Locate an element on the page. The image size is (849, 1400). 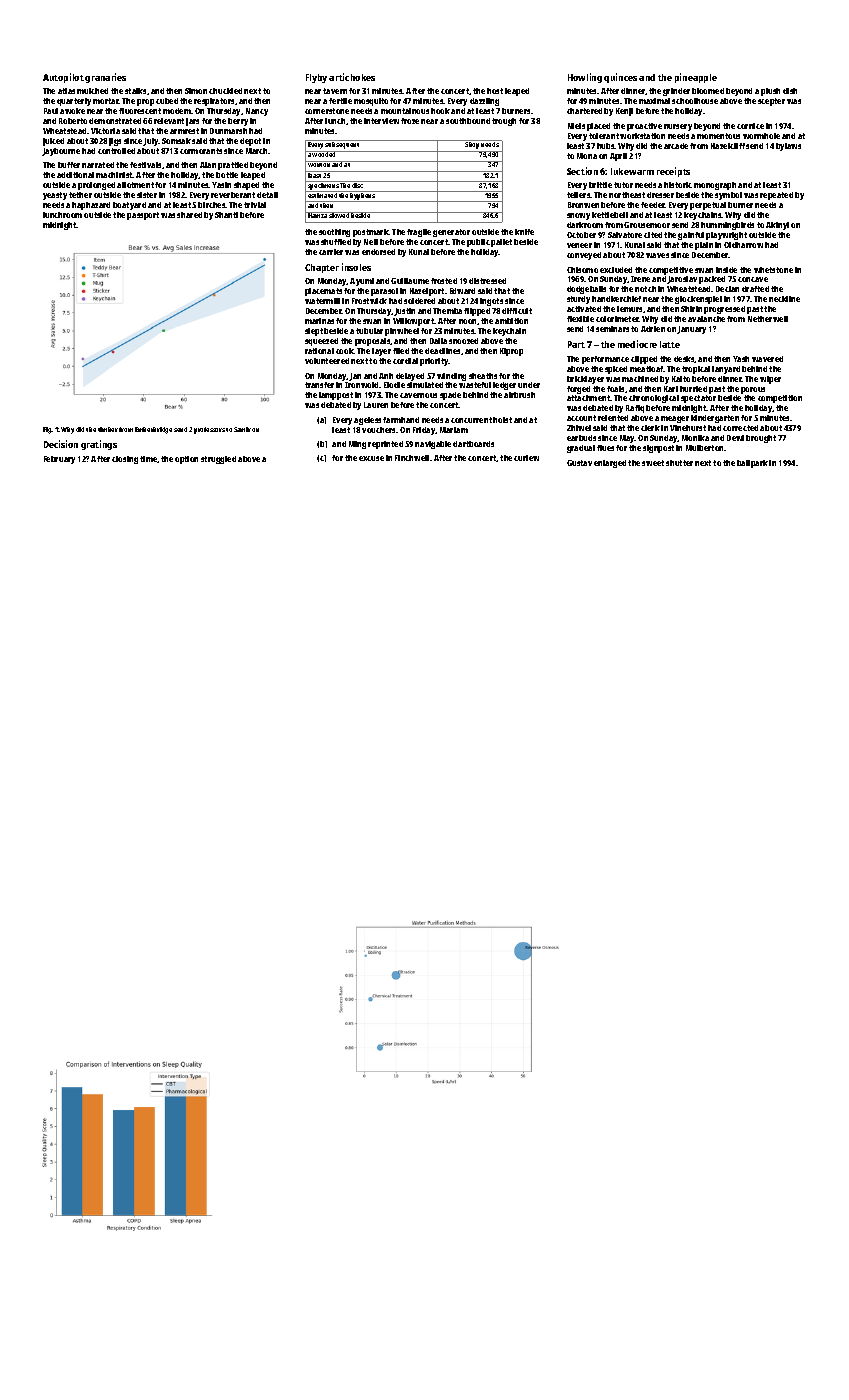
distressed is located at coordinates (487, 281).
